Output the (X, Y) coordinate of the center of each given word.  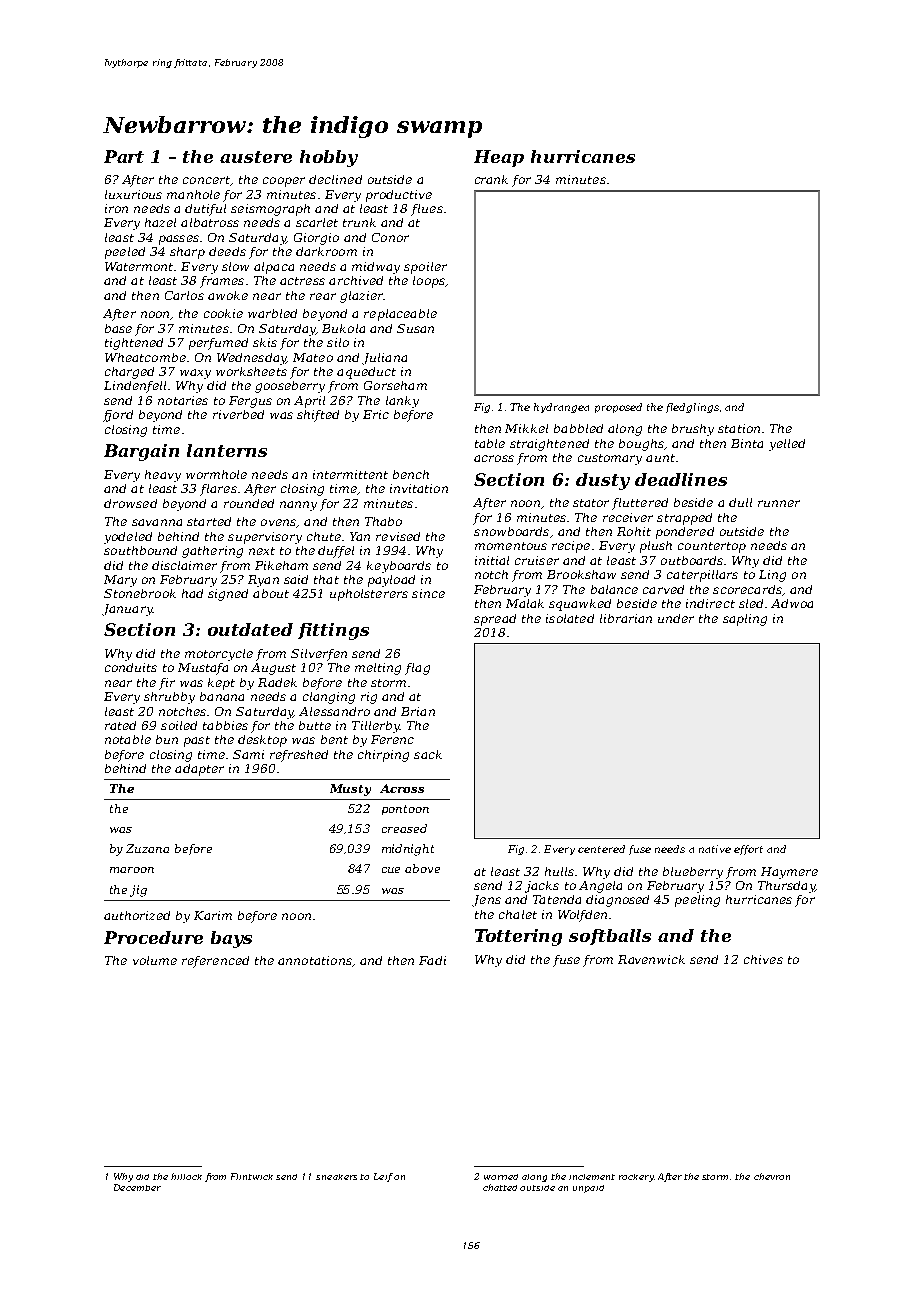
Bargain (141, 452)
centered (601, 849)
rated (120, 725)
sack (428, 754)
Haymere (789, 873)
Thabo (383, 521)
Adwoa (792, 603)
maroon (132, 870)
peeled (125, 253)
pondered (685, 533)
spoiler (425, 268)
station (739, 428)
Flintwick (252, 1176)
